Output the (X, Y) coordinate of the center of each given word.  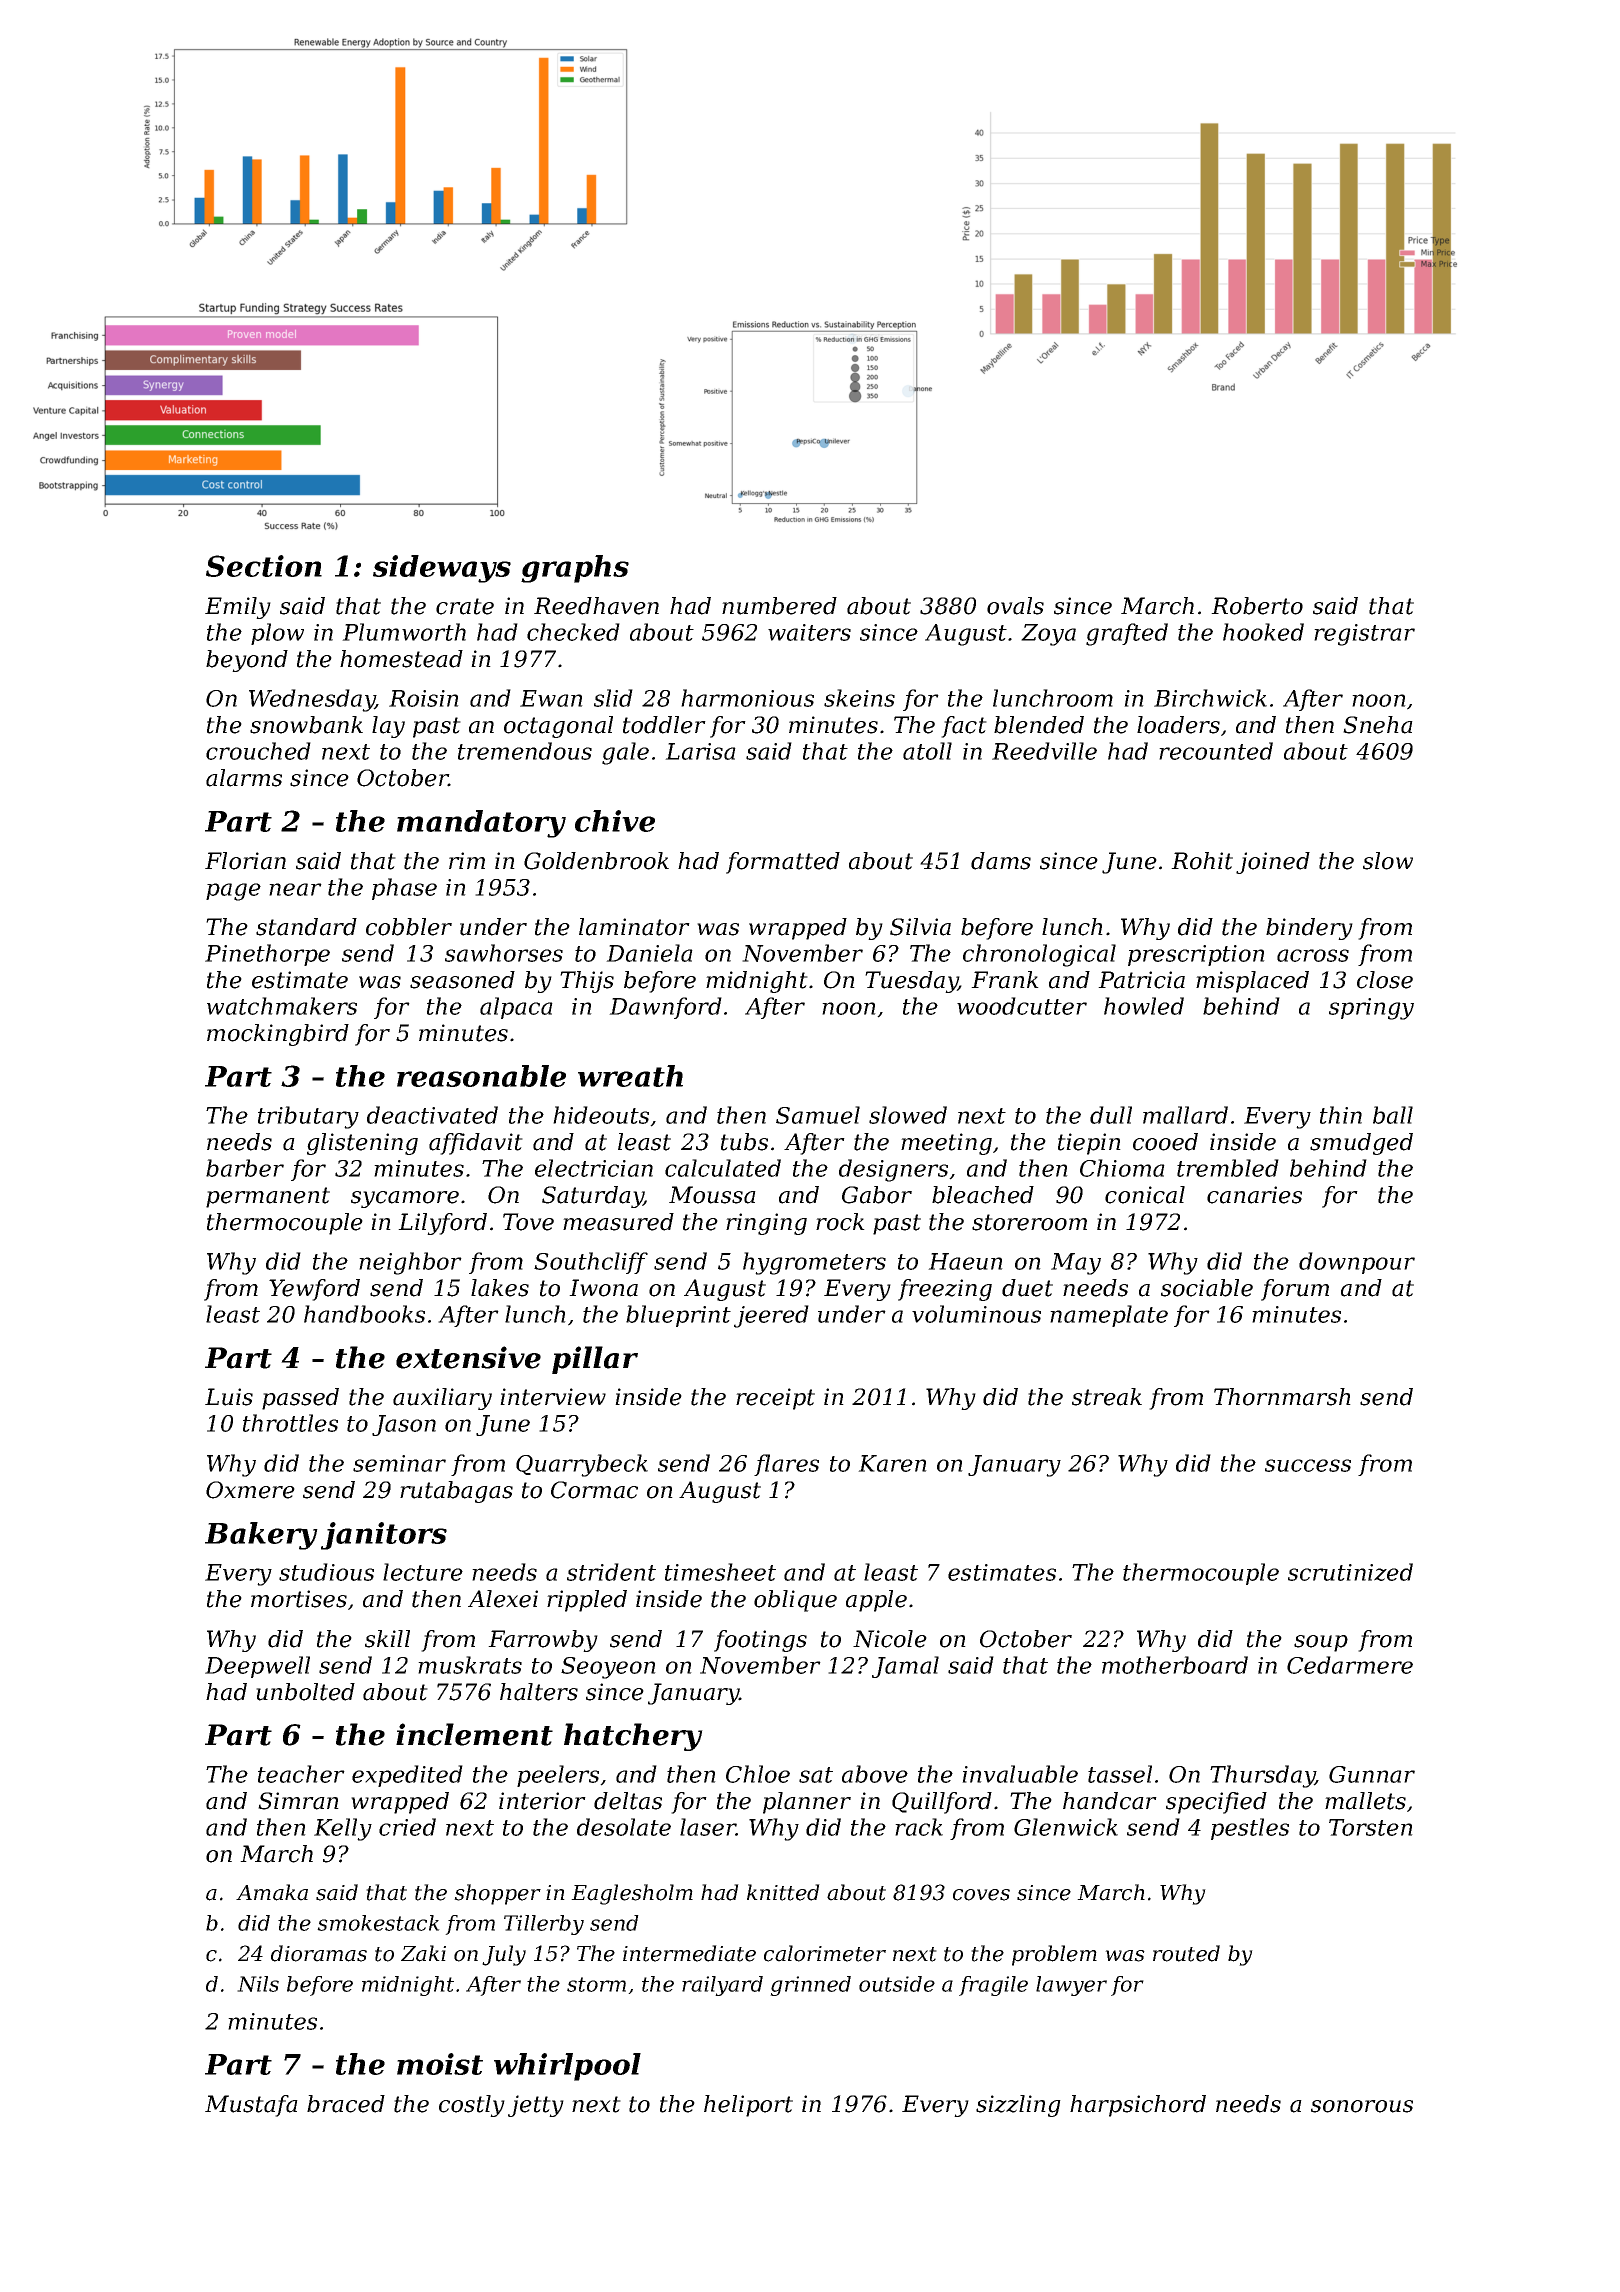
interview (553, 1397)
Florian (245, 861)
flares (786, 1465)
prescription (1196, 955)
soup (1321, 1643)
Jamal (905, 1667)
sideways (442, 569)
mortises (299, 1599)
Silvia (920, 927)
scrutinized (1350, 1572)
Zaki (423, 1953)
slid (613, 698)
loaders (1178, 725)
